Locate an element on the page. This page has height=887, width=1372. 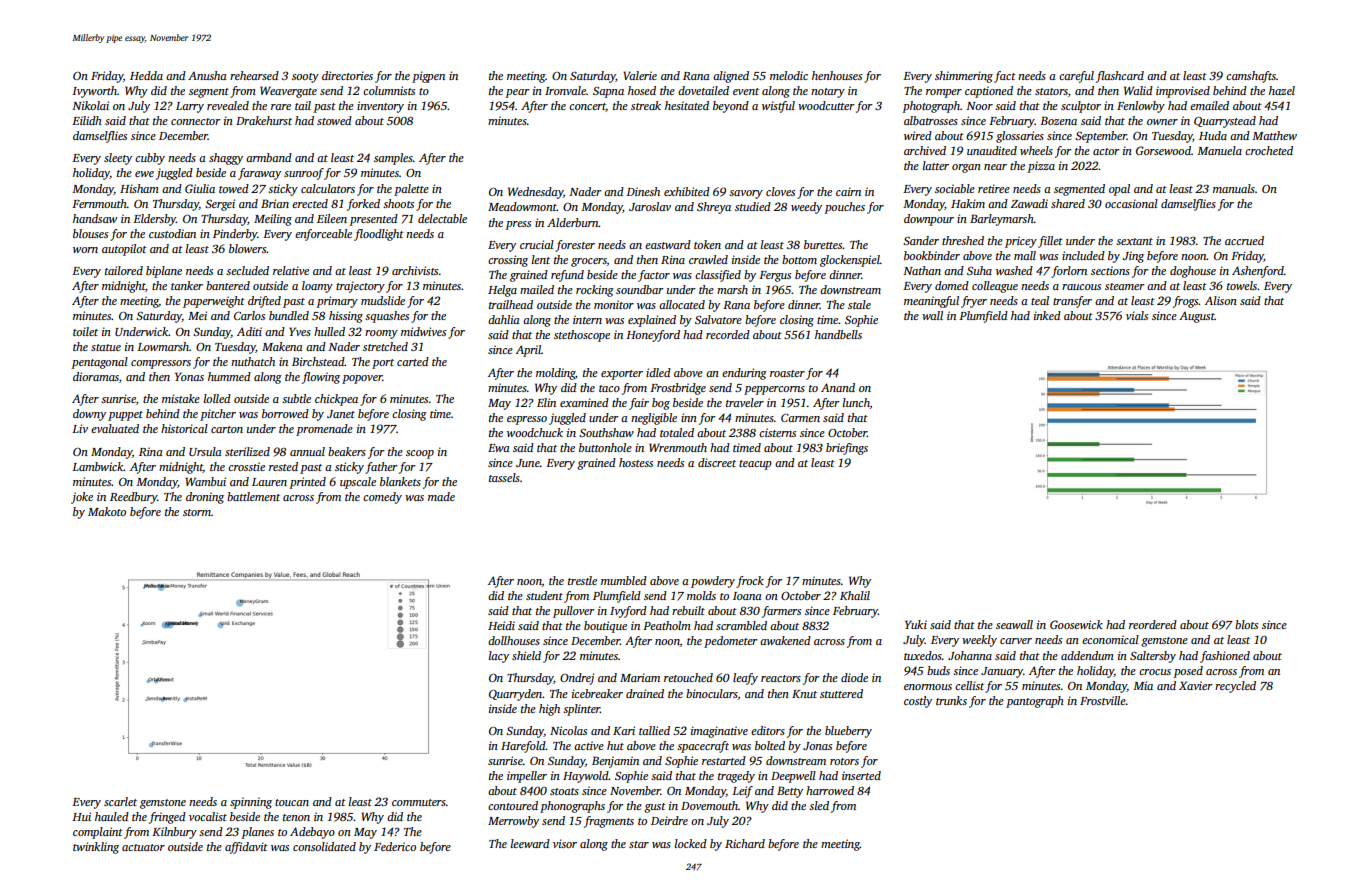
tassels is located at coordinates (504, 477).
